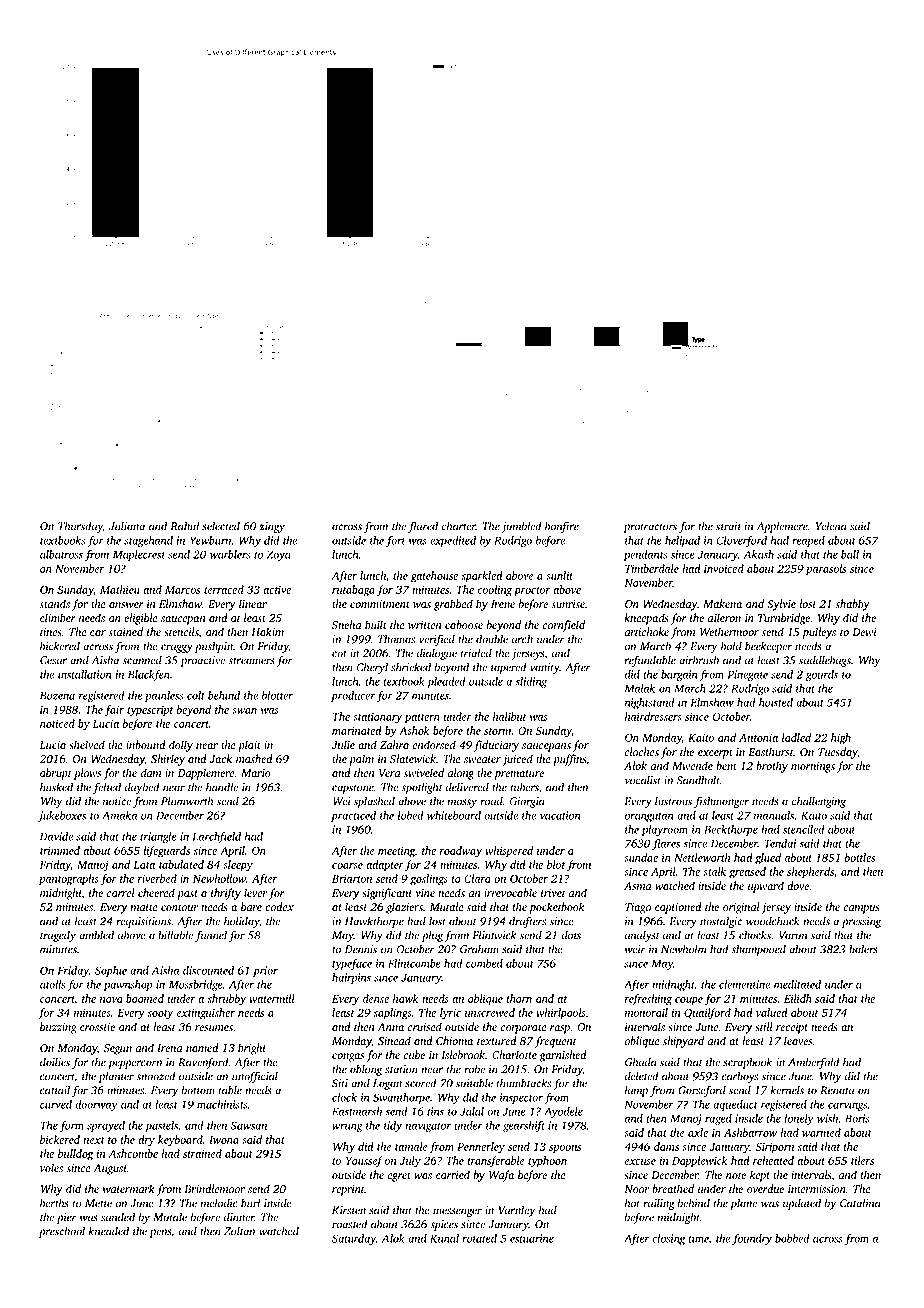  I want to click on prior, so click(265, 971).
